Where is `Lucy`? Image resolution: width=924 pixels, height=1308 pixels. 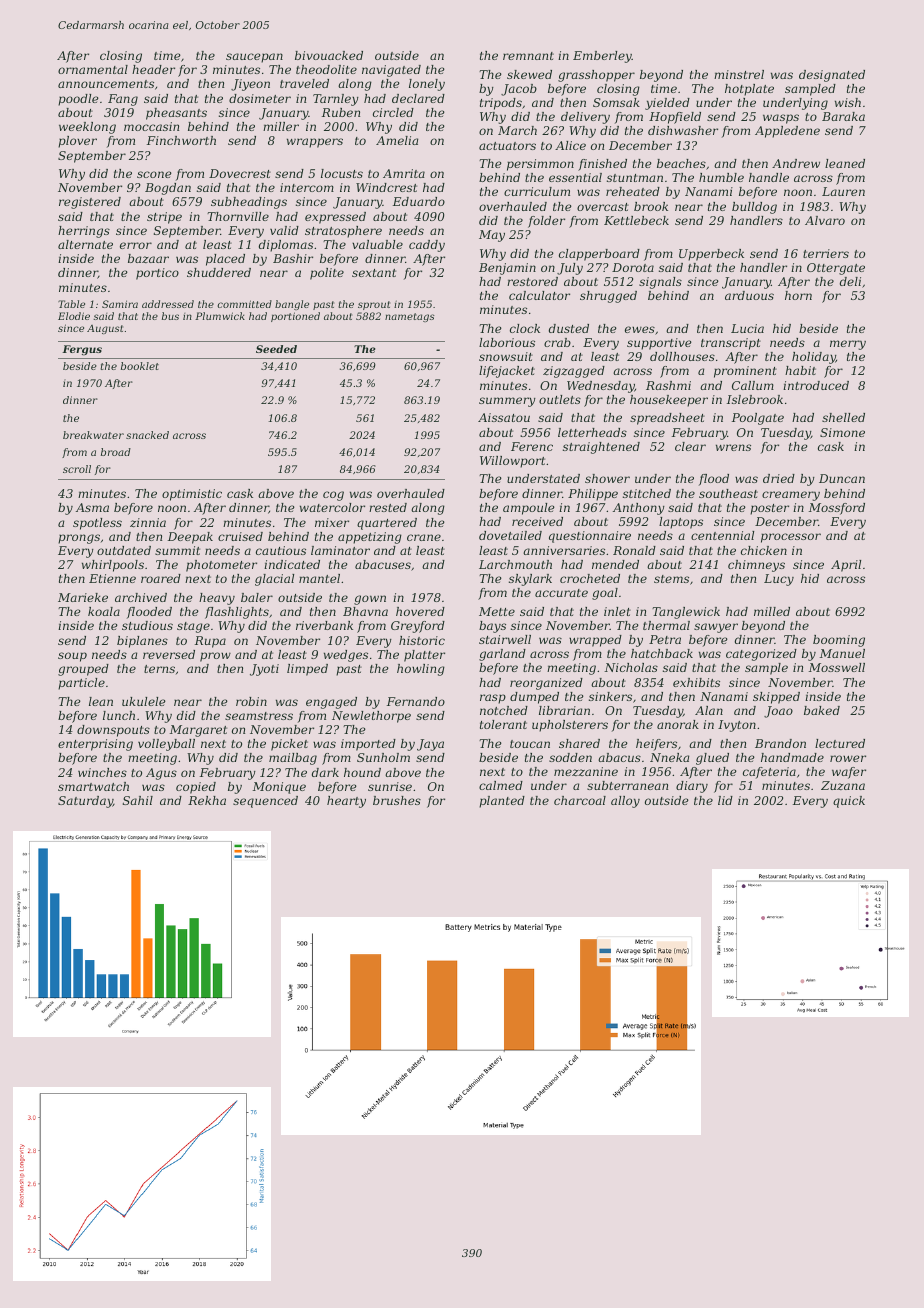 Lucy is located at coordinates (779, 580).
